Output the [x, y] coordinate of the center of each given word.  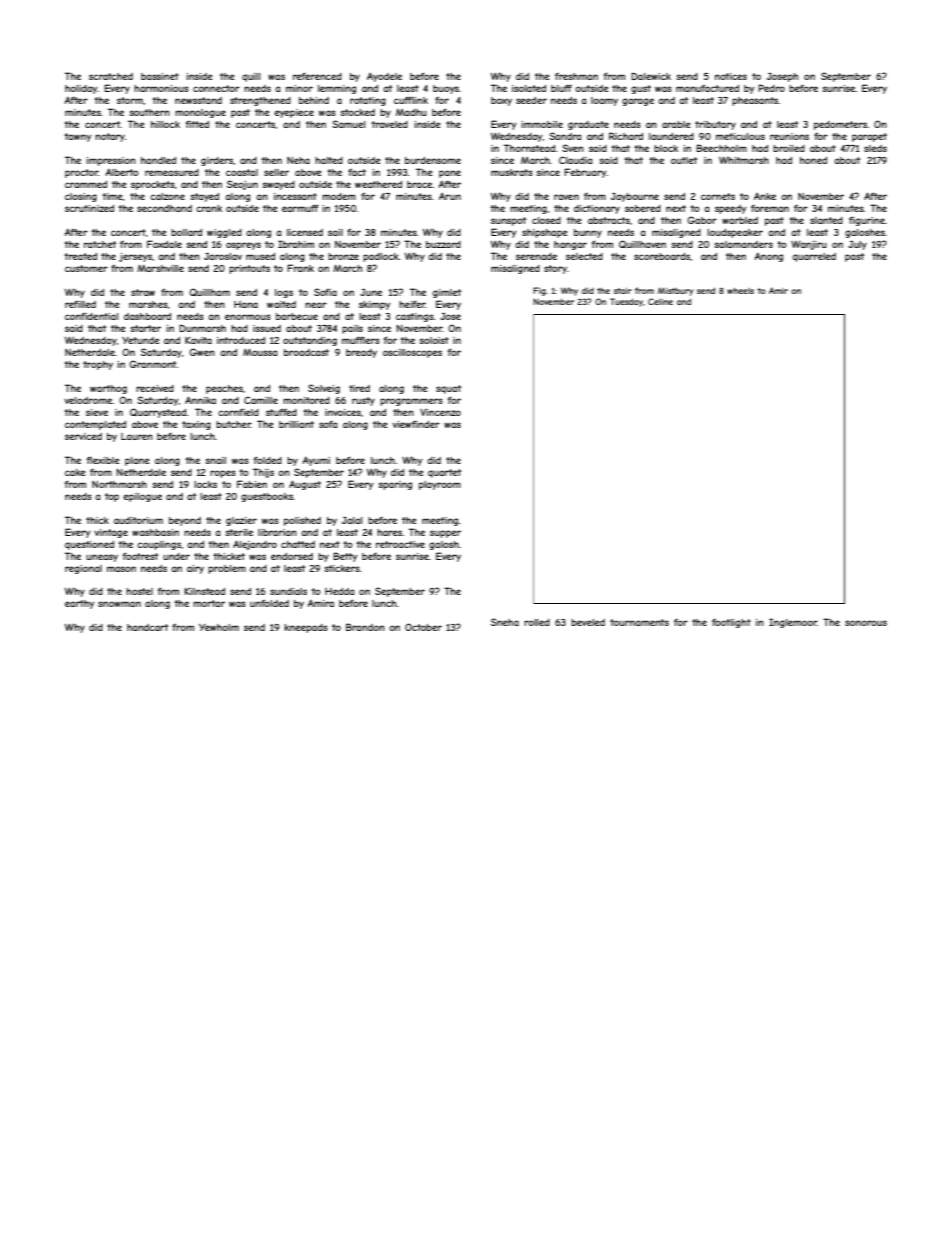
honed [813, 160]
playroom [440, 485]
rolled [537, 622]
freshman [576, 76]
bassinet [160, 76]
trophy [98, 365]
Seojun [242, 185]
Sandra [565, 136]
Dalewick [651, 76]
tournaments [639, 622]
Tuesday [626, 302]
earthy [80, 604]
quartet [444, 473]
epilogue [142, 497]
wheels [740, 291]
